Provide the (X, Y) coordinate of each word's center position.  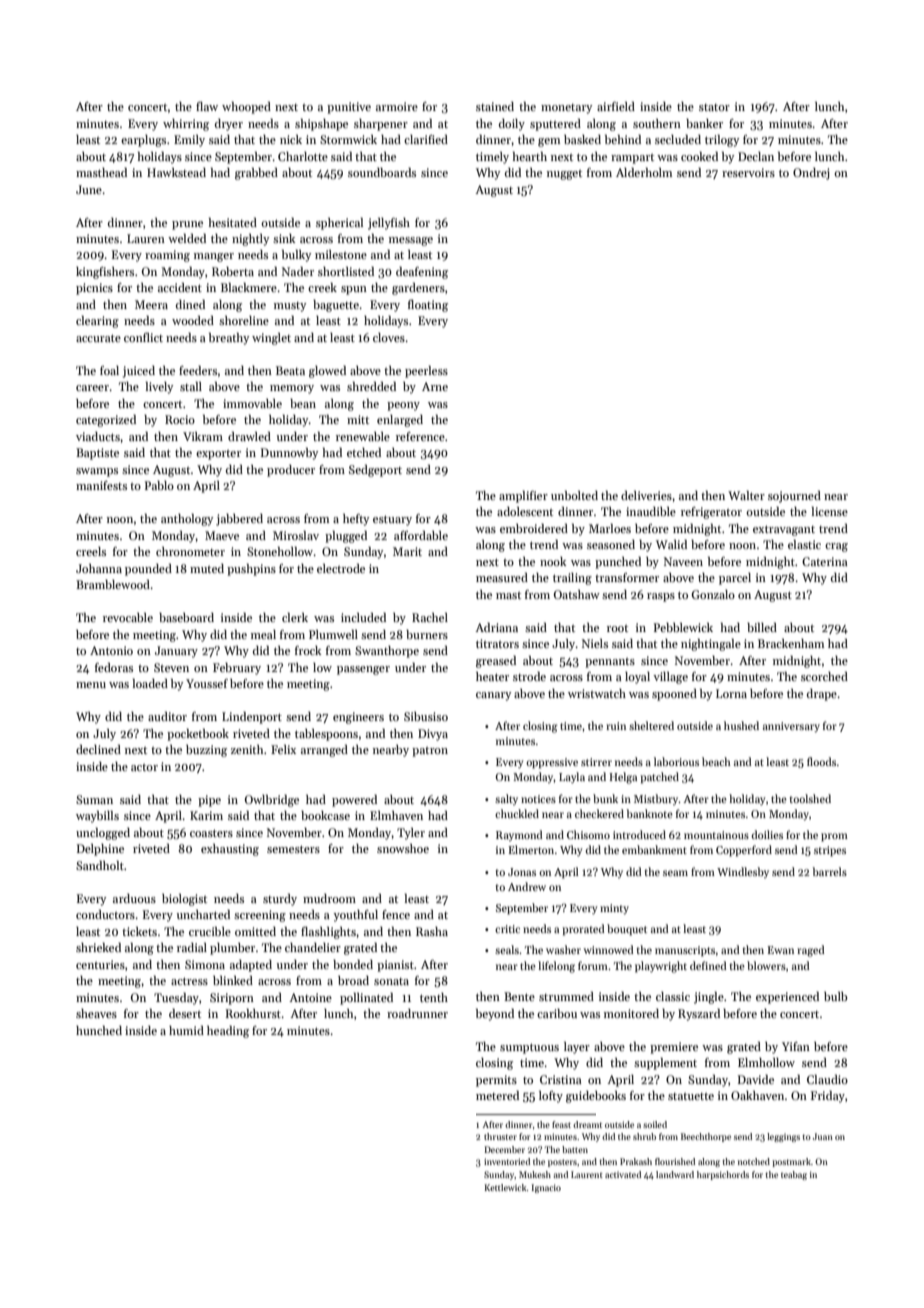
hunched (99, 1030)
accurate (98, 338)
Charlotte (303, 156)
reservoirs (748, 172)
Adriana (496, 627)
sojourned (794, 497)
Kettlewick (505, 1187)
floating (428, 305)
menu (91, 685)
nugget (564, 175)
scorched (824, 676)
